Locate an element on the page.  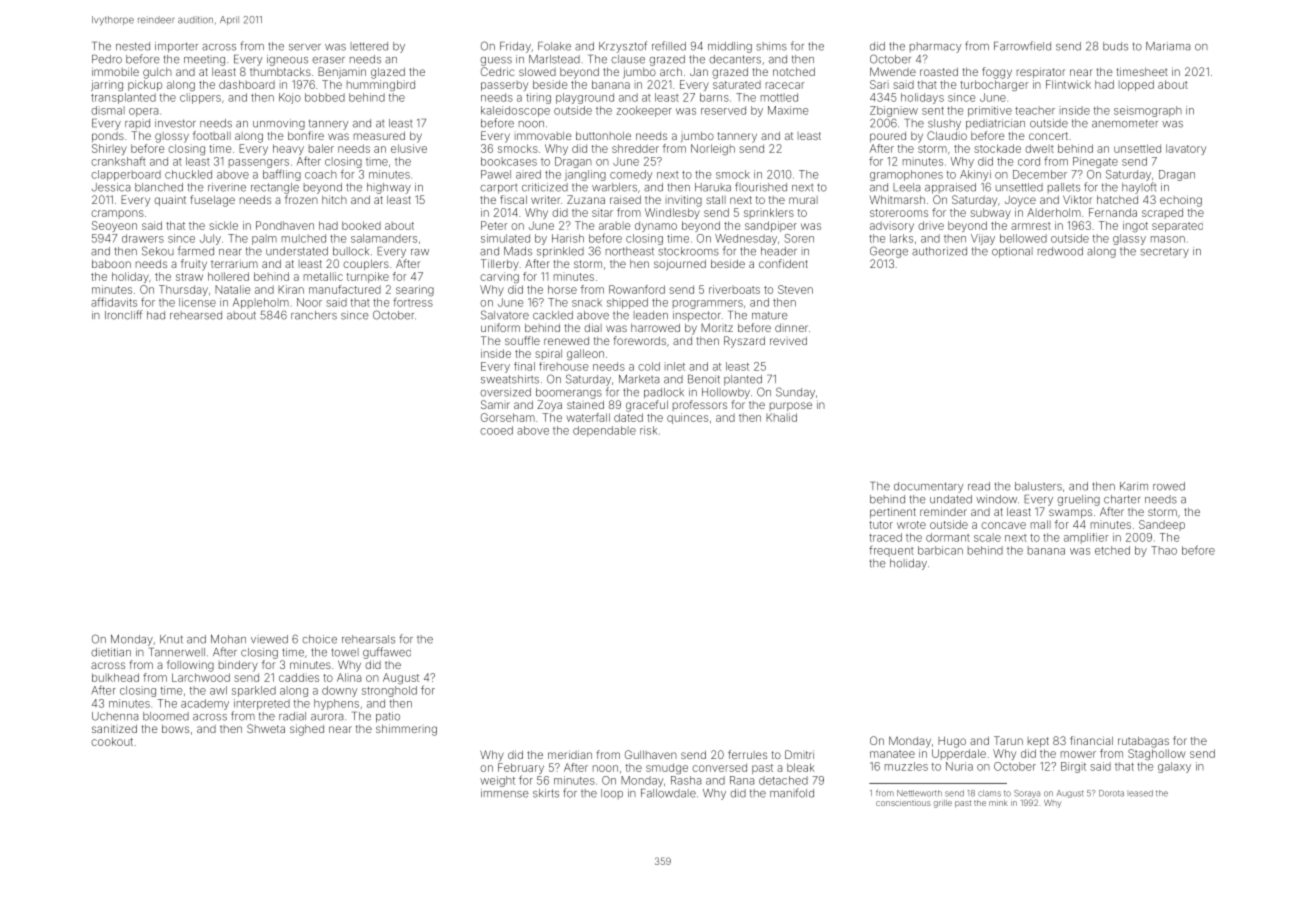
Karim is located at coordinates (1134, 486).
